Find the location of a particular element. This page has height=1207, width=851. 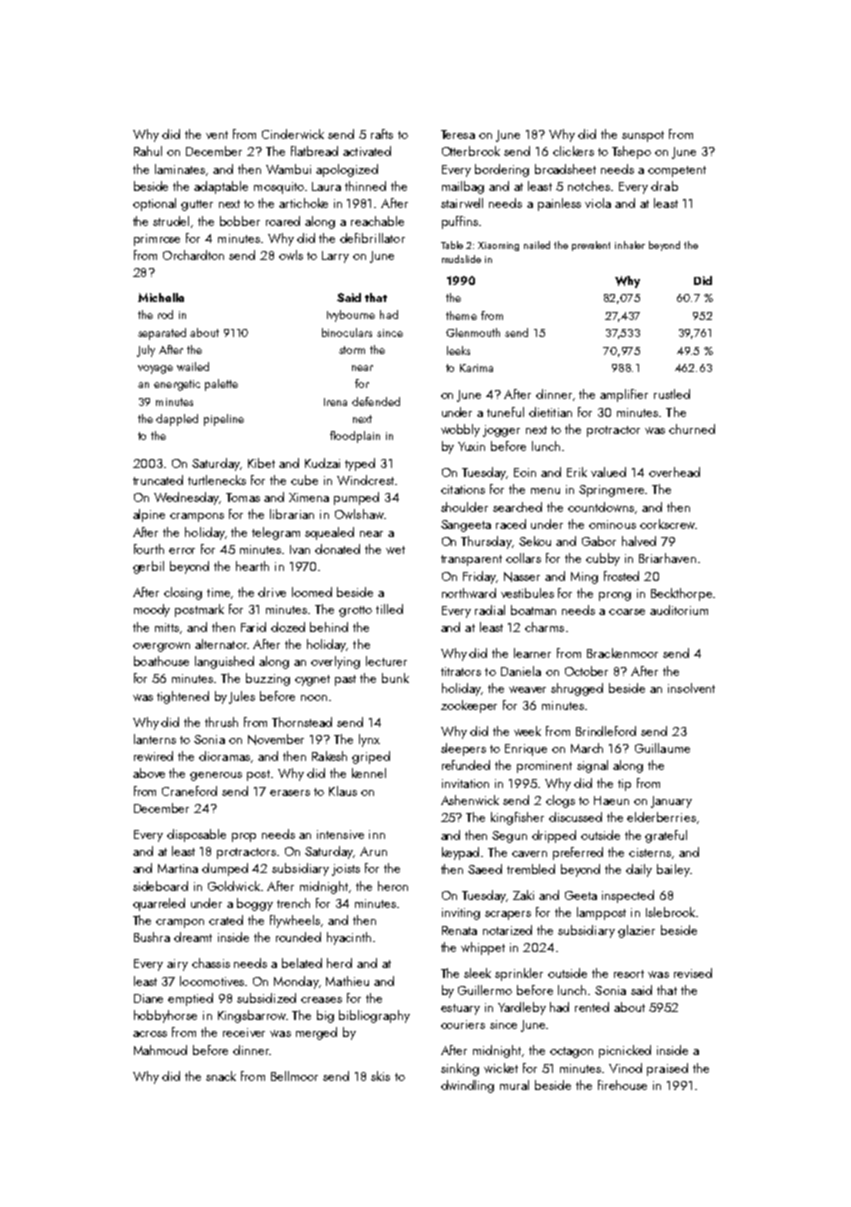

mudslide is located at coordinates (461, 259).
